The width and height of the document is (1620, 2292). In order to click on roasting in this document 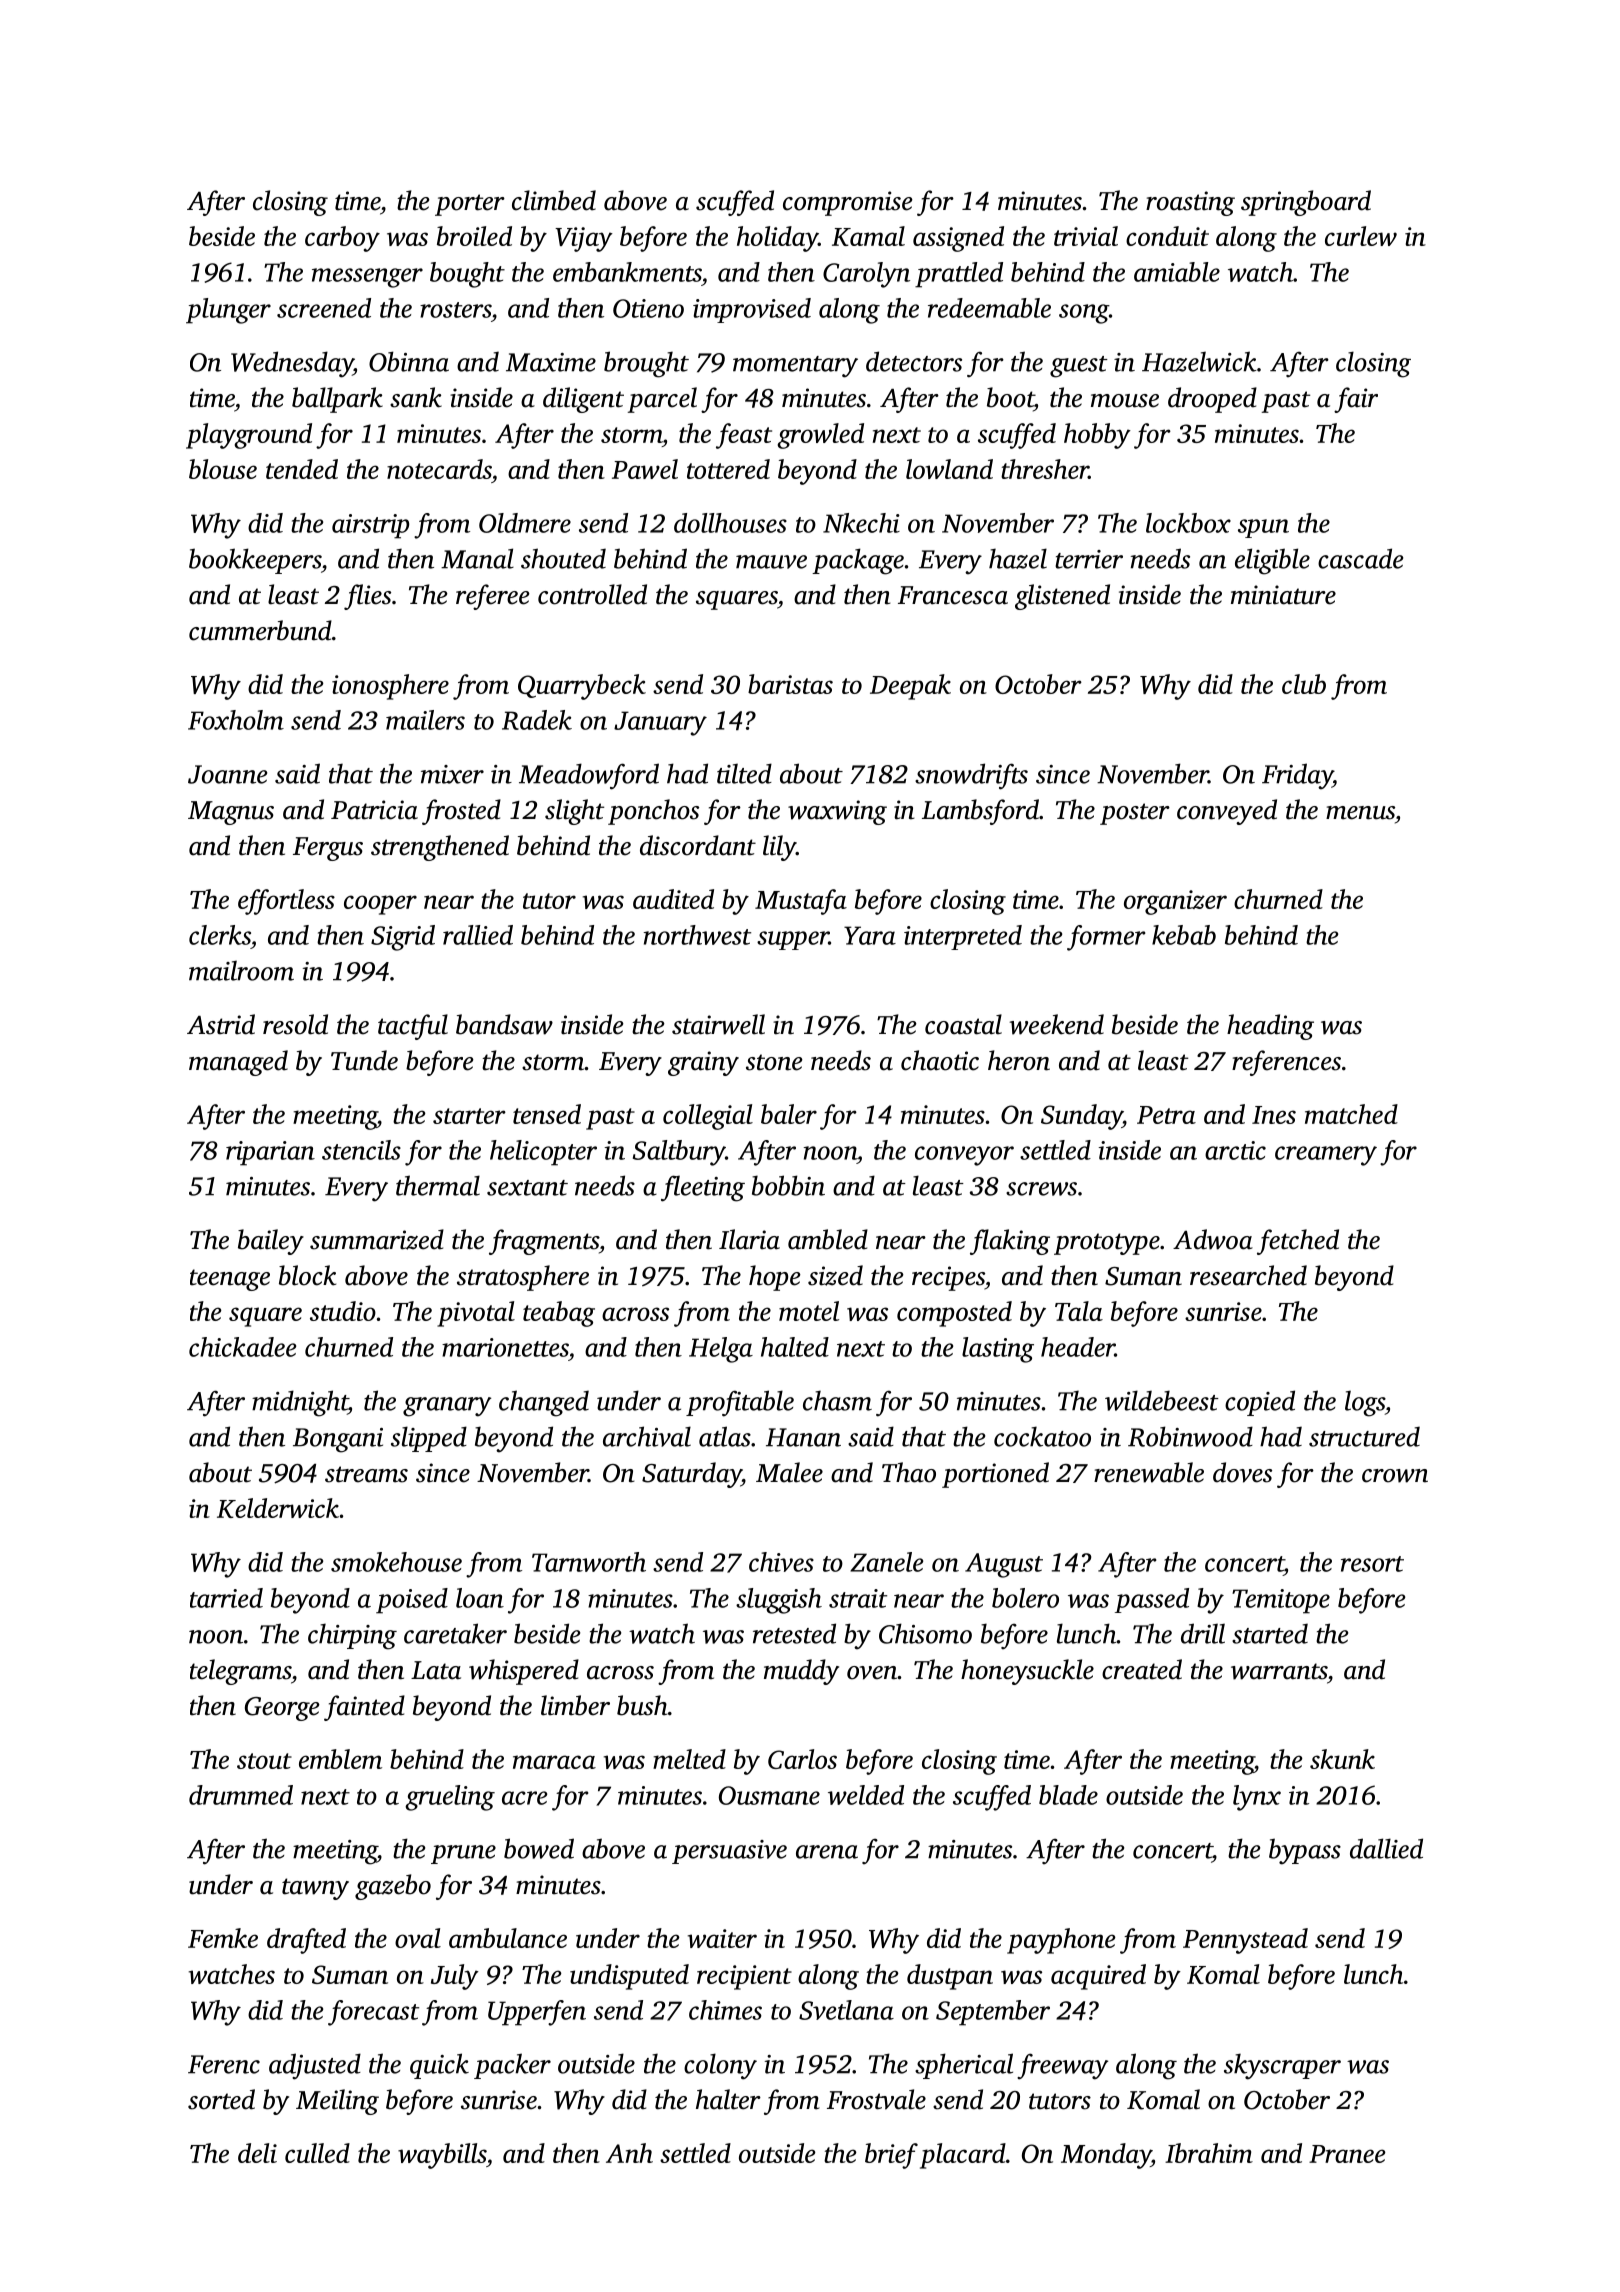, I will do `click(1190, 203)`.
